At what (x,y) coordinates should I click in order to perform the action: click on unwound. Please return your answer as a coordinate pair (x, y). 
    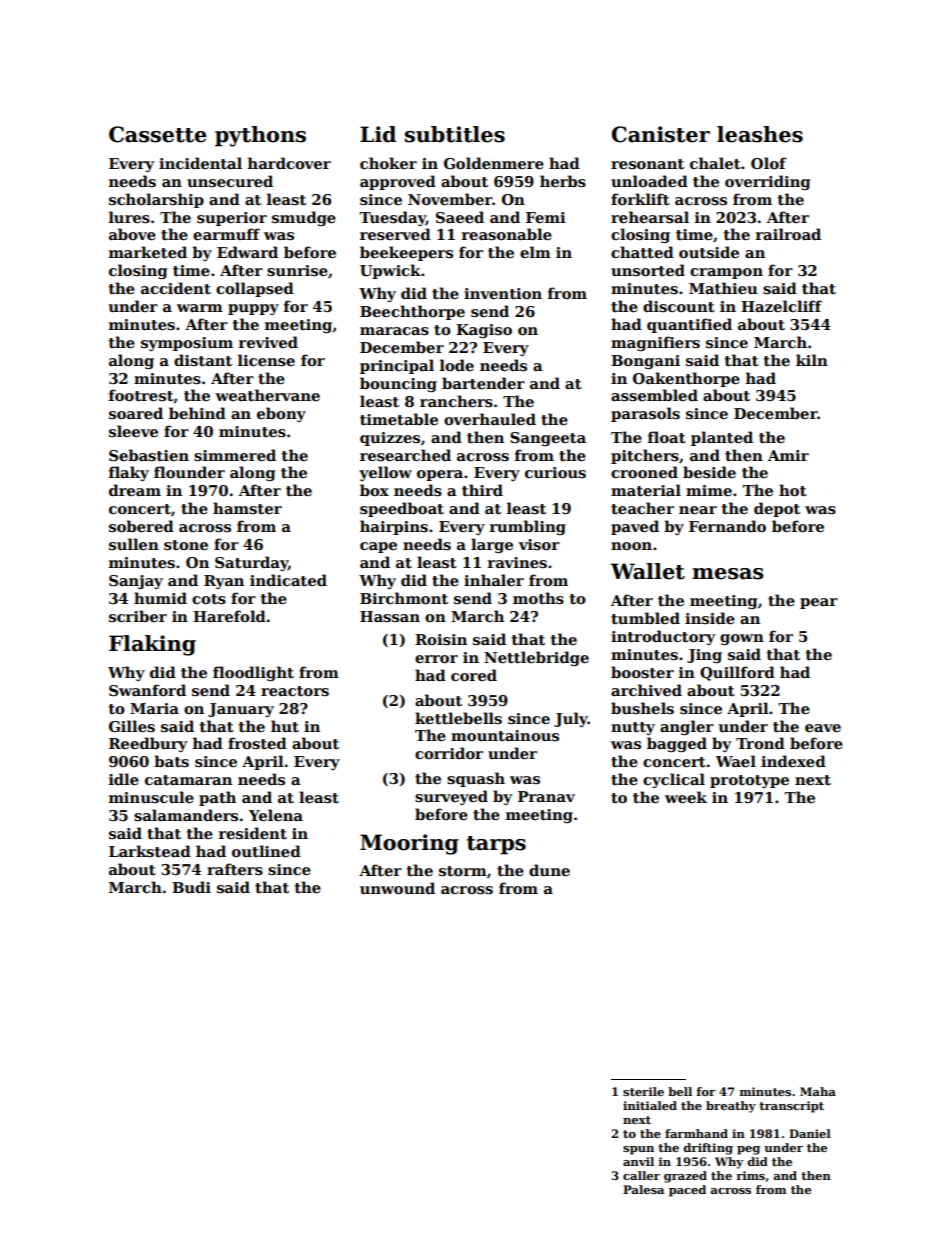
    Looking at the image, I should click on (397, 888).
